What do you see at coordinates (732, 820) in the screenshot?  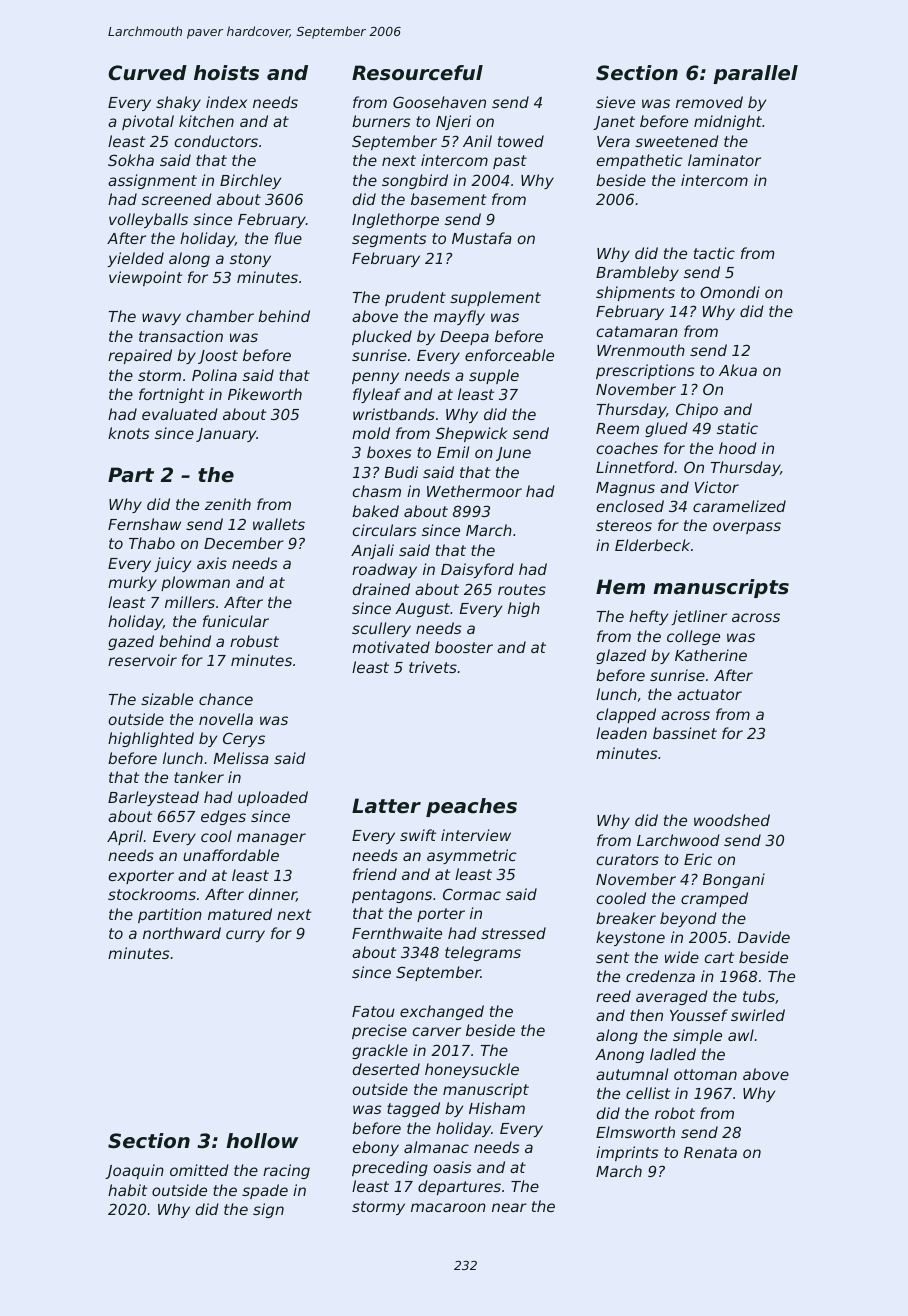 I see `woodshed` at bounding box center [732, 820].
